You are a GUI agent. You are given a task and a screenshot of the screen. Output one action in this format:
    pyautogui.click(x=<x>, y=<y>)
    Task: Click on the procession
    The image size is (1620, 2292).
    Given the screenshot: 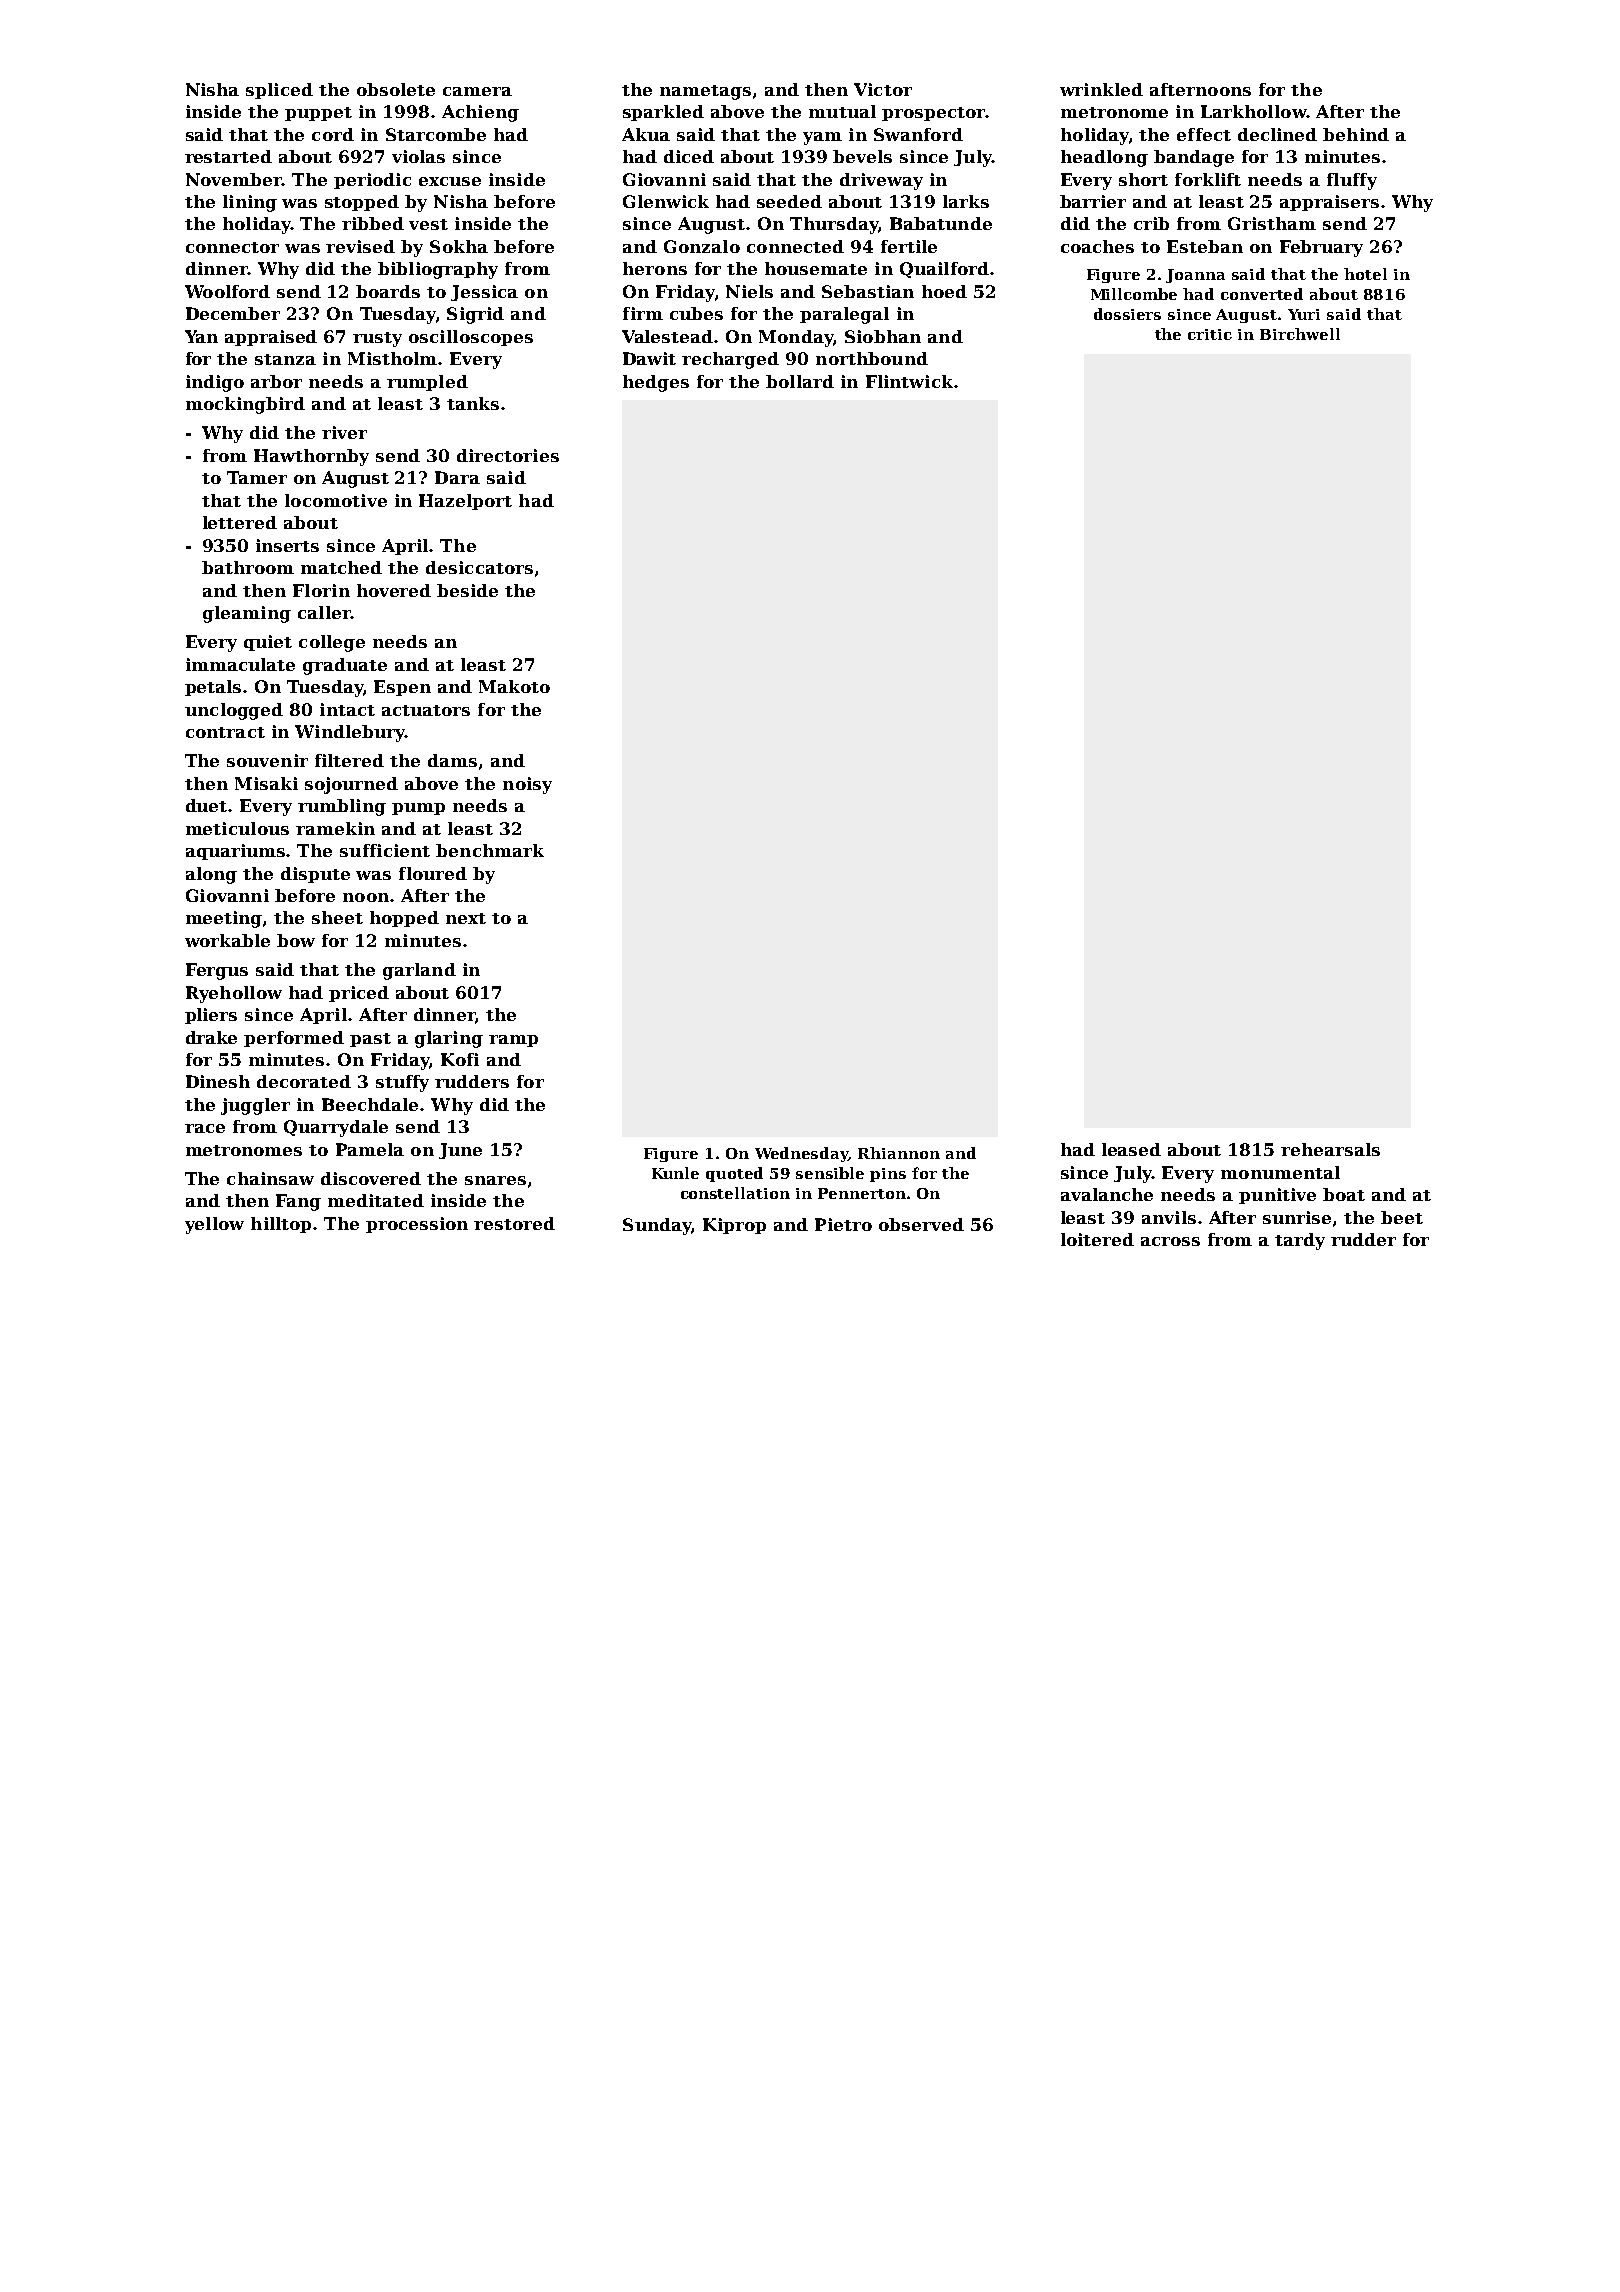 What is the action you would take?
    pyautogui.click(x=417, y=1225)
